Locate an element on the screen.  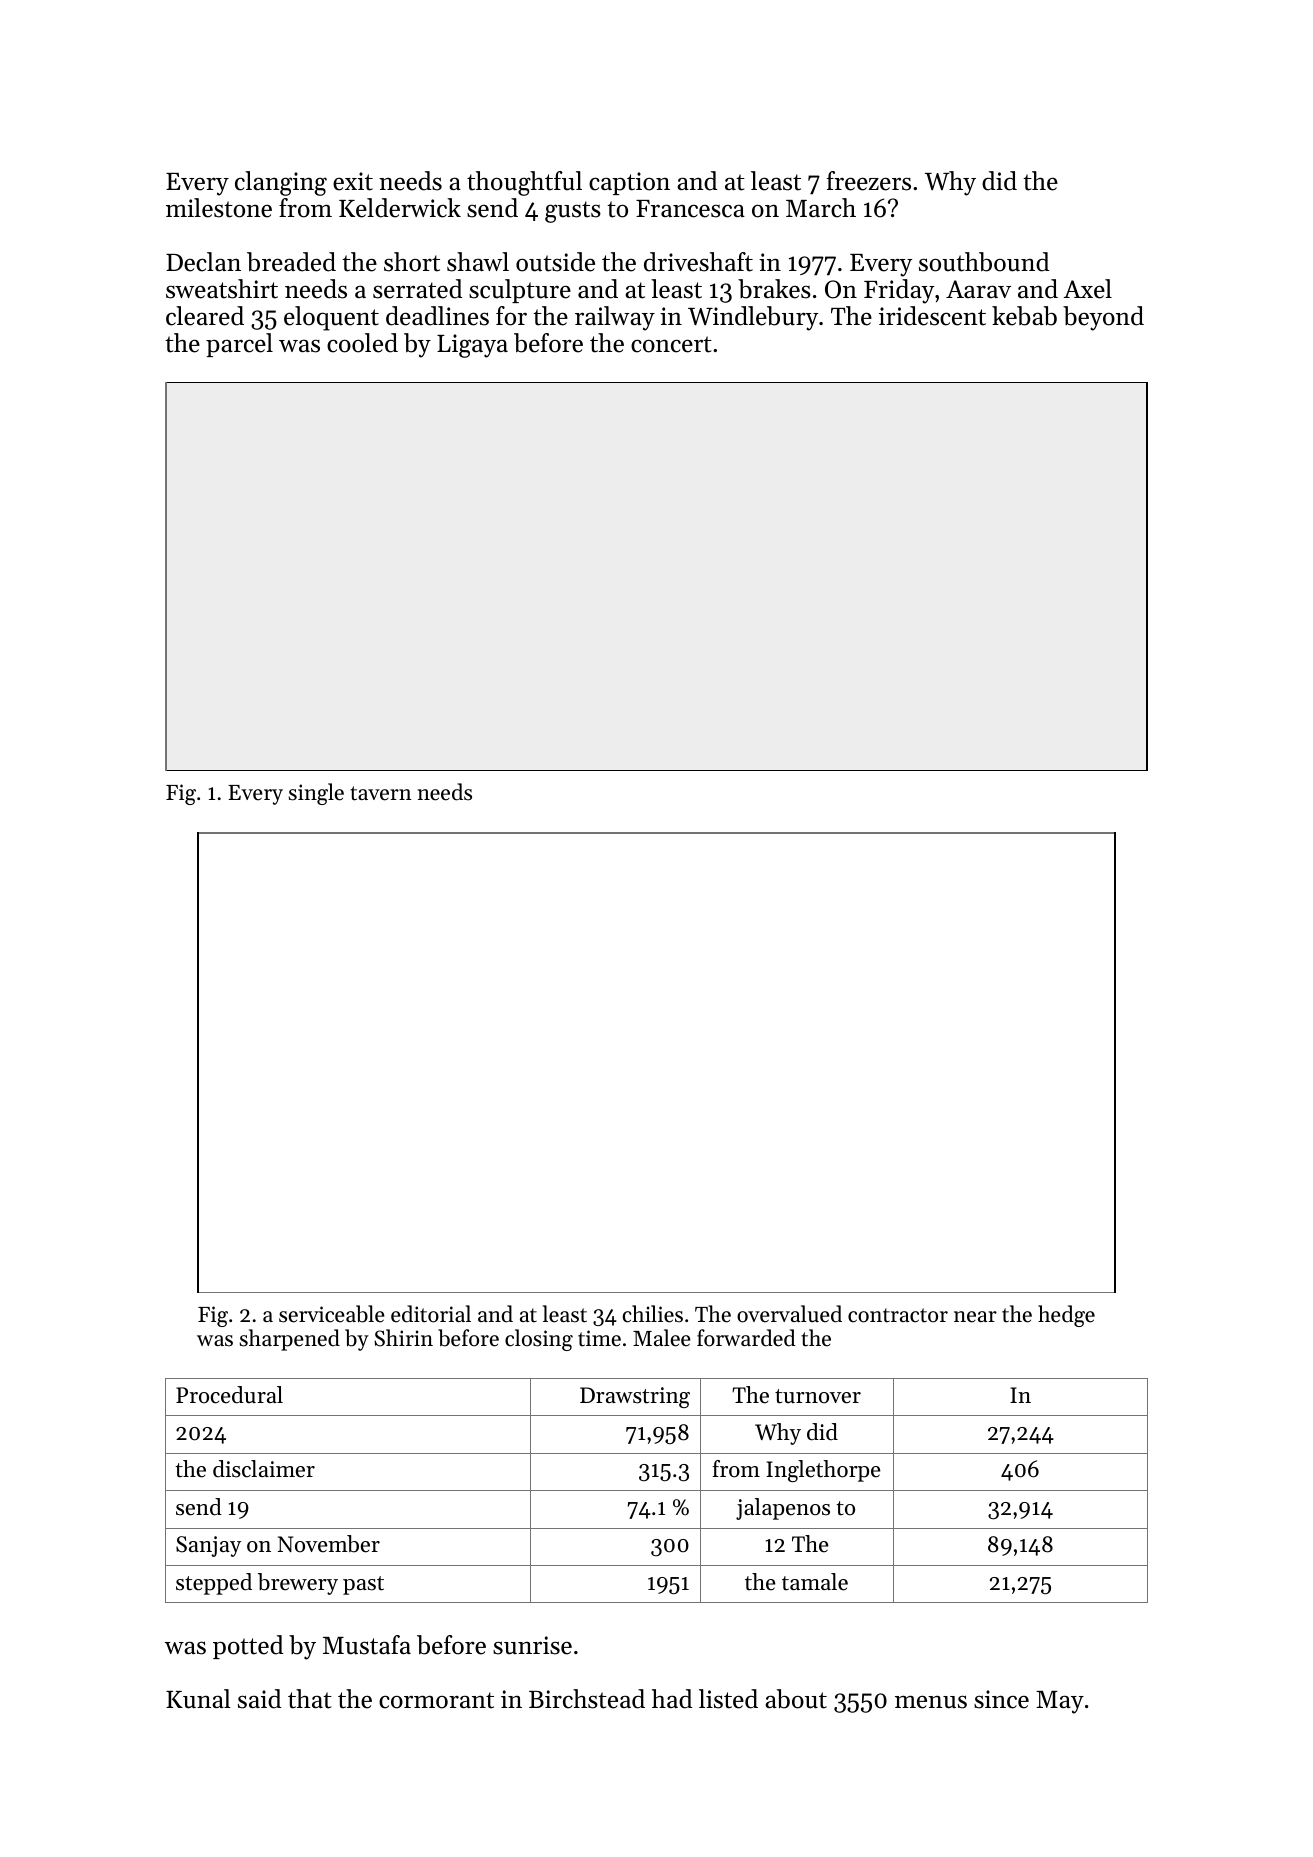
Mustafa is located at coordinates (367, 1645).
